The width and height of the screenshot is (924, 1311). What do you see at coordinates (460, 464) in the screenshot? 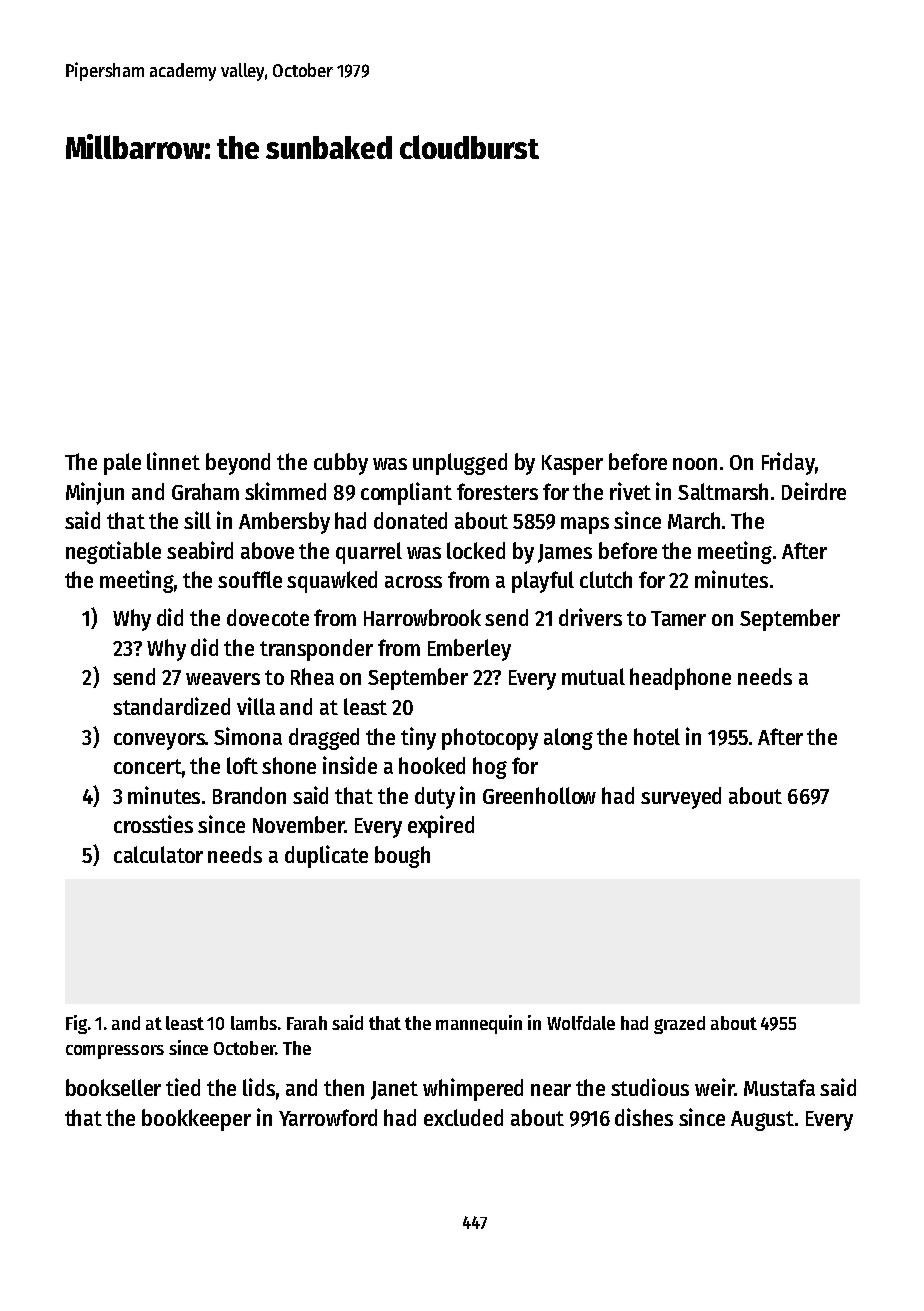
I see `unplugged` at bounding box center [460, 464].
